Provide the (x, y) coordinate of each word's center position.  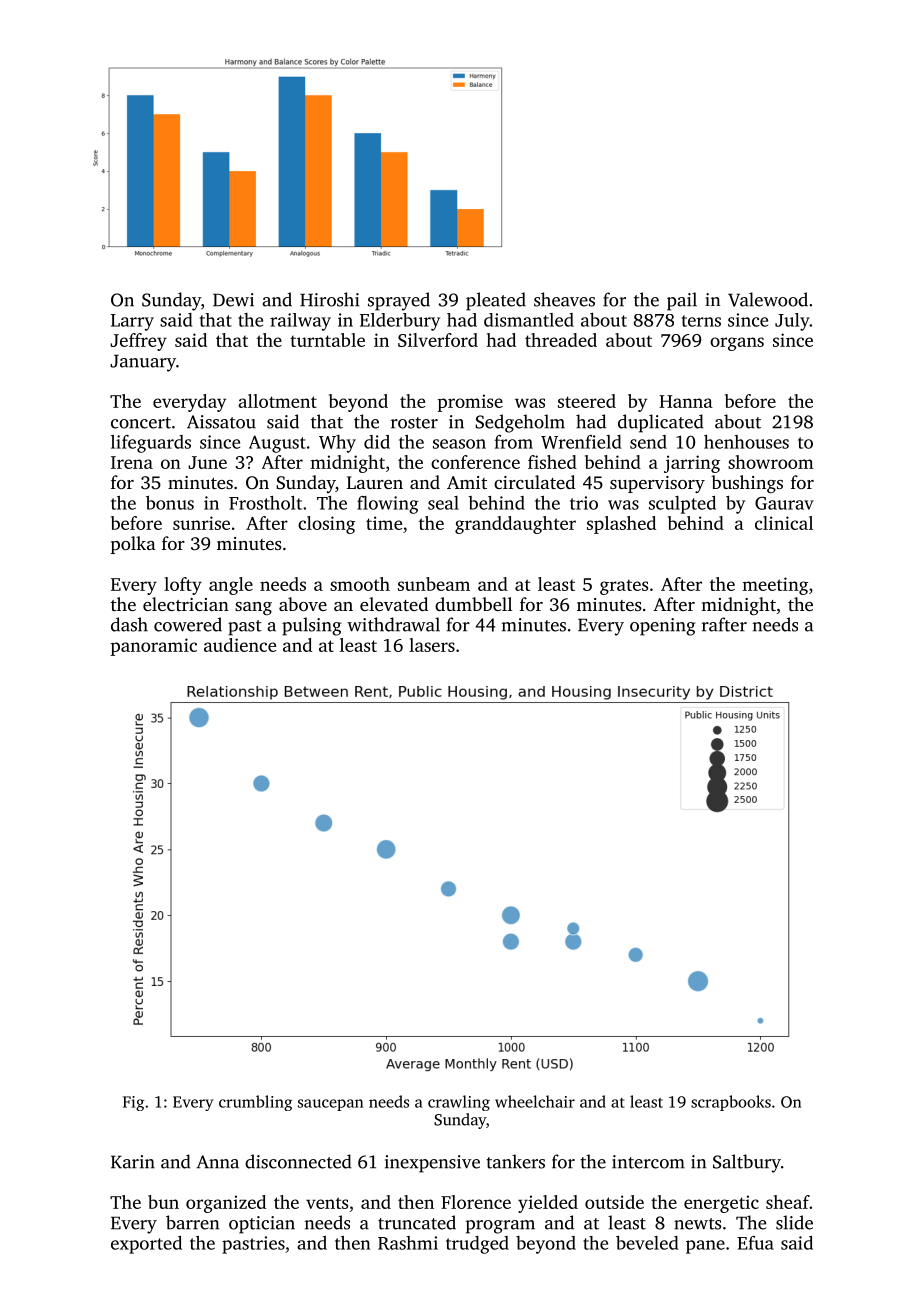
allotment (277, 401)
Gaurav (784, 503)
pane (705, 1247)
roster (414, 423)
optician (262, 1225)
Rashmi (408, 1243)
